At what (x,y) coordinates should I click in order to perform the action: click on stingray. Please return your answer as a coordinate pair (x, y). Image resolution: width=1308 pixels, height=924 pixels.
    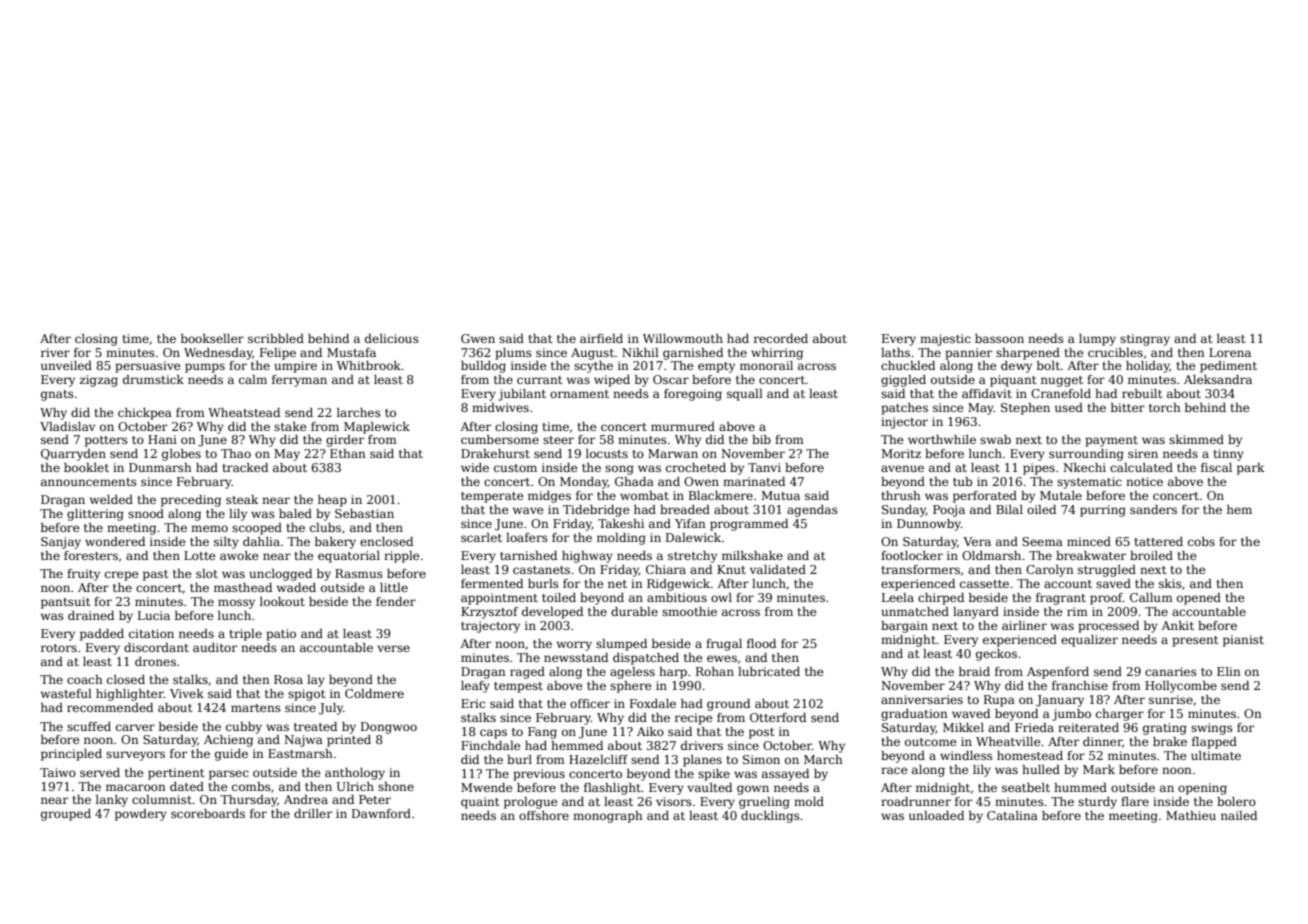
    Looking at the image, I should click on (1145, 340).
